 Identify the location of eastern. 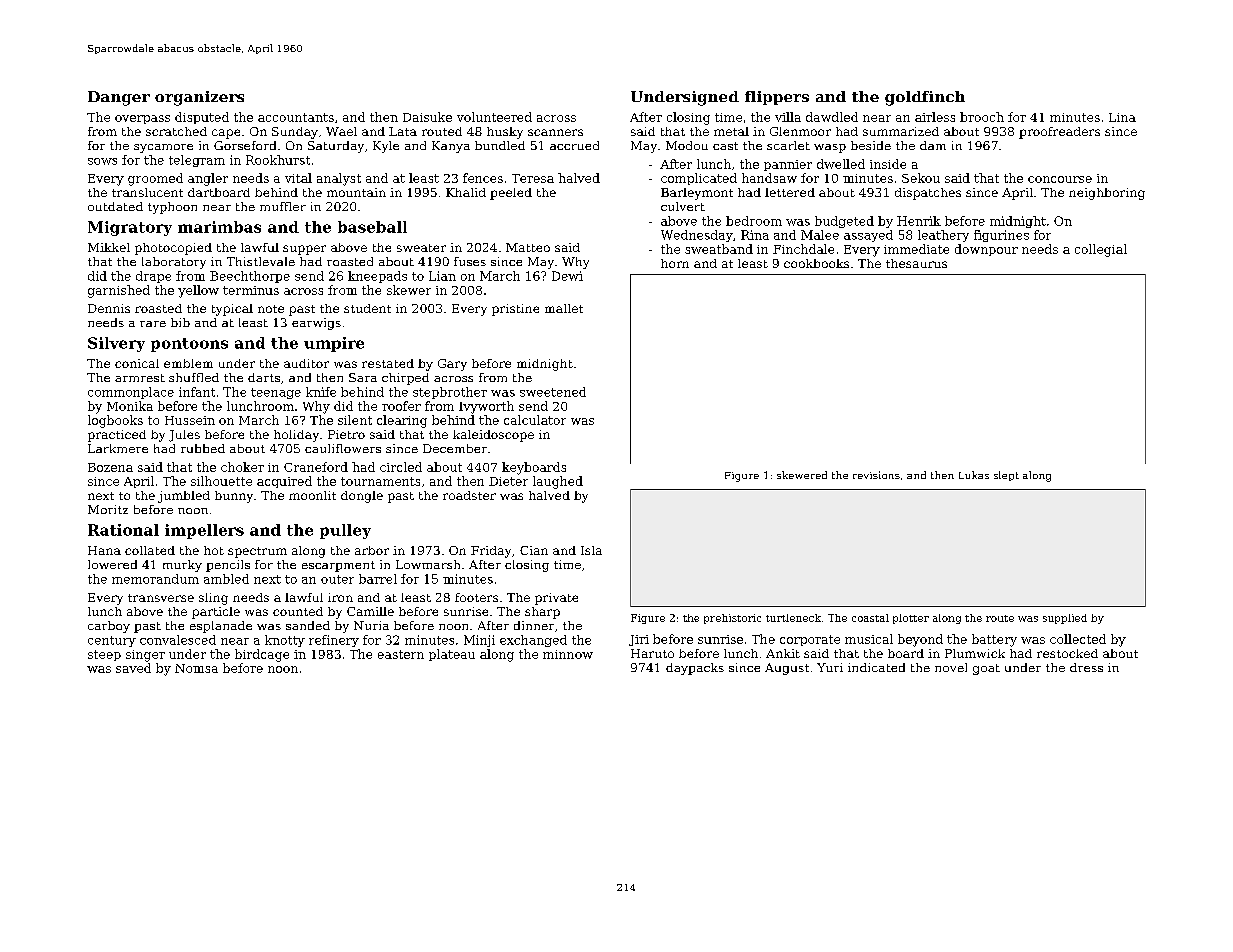
(401, 654).
